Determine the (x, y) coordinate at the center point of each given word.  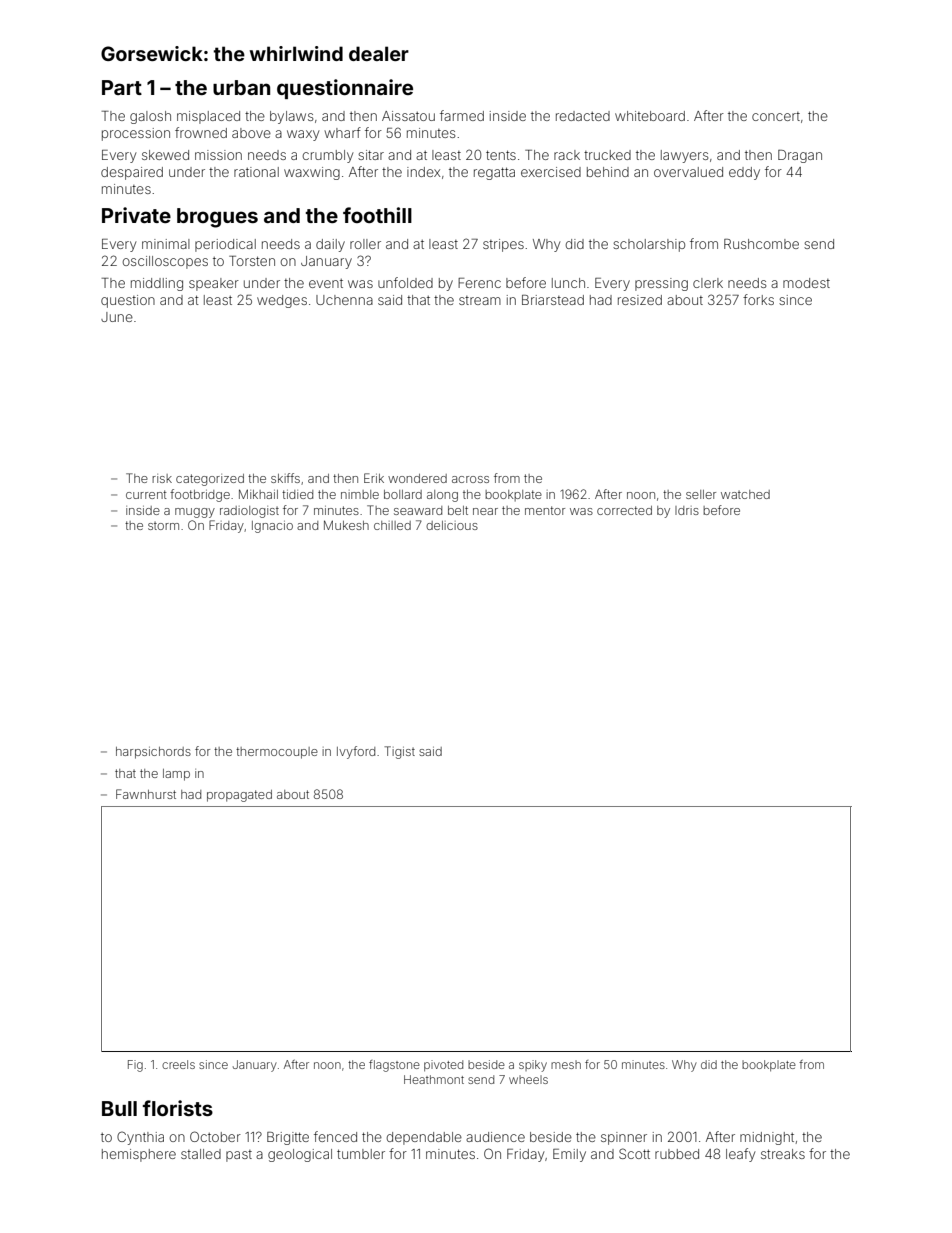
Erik (374, 478)
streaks (783, 1154)
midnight (767, 1138)
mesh (566, 1064)
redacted (583, 116)
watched (745, 494)
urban (241, 87)
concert (776, 116)
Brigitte (288, 1138)
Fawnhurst (146, 794)
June (117, 317)
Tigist (399, 752)
